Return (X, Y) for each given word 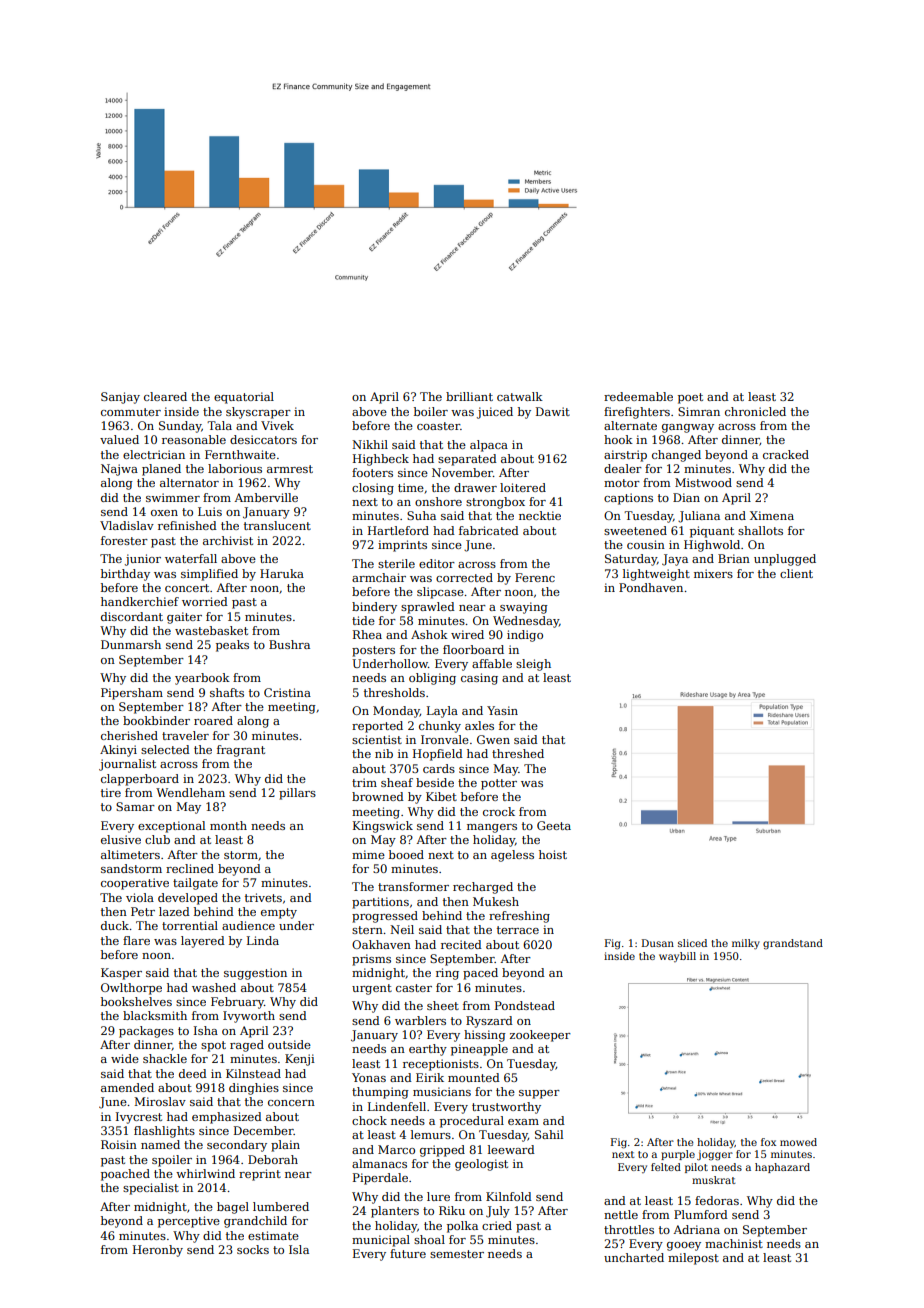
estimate (273, 1235)
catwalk (520, 396)
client (796, 573)
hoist (553, 854)
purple (678, 1155)
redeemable (638, 396)
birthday (125, 575)
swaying (524, 608)
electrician (154, 454)
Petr (143, 911)
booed (406, 854)
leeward (511, 1149)
